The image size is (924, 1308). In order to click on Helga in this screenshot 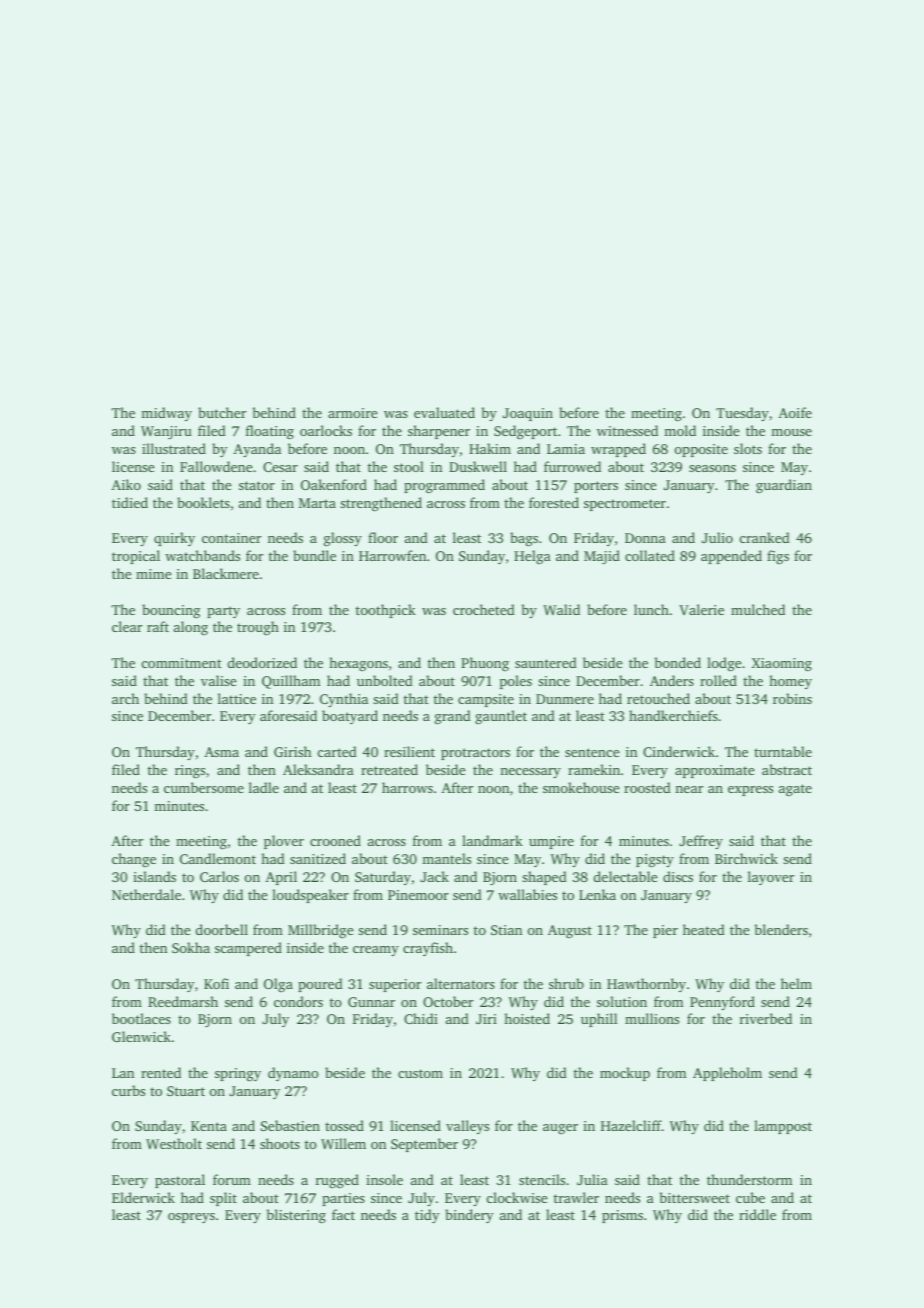, I will do `click(532, 557)`.
